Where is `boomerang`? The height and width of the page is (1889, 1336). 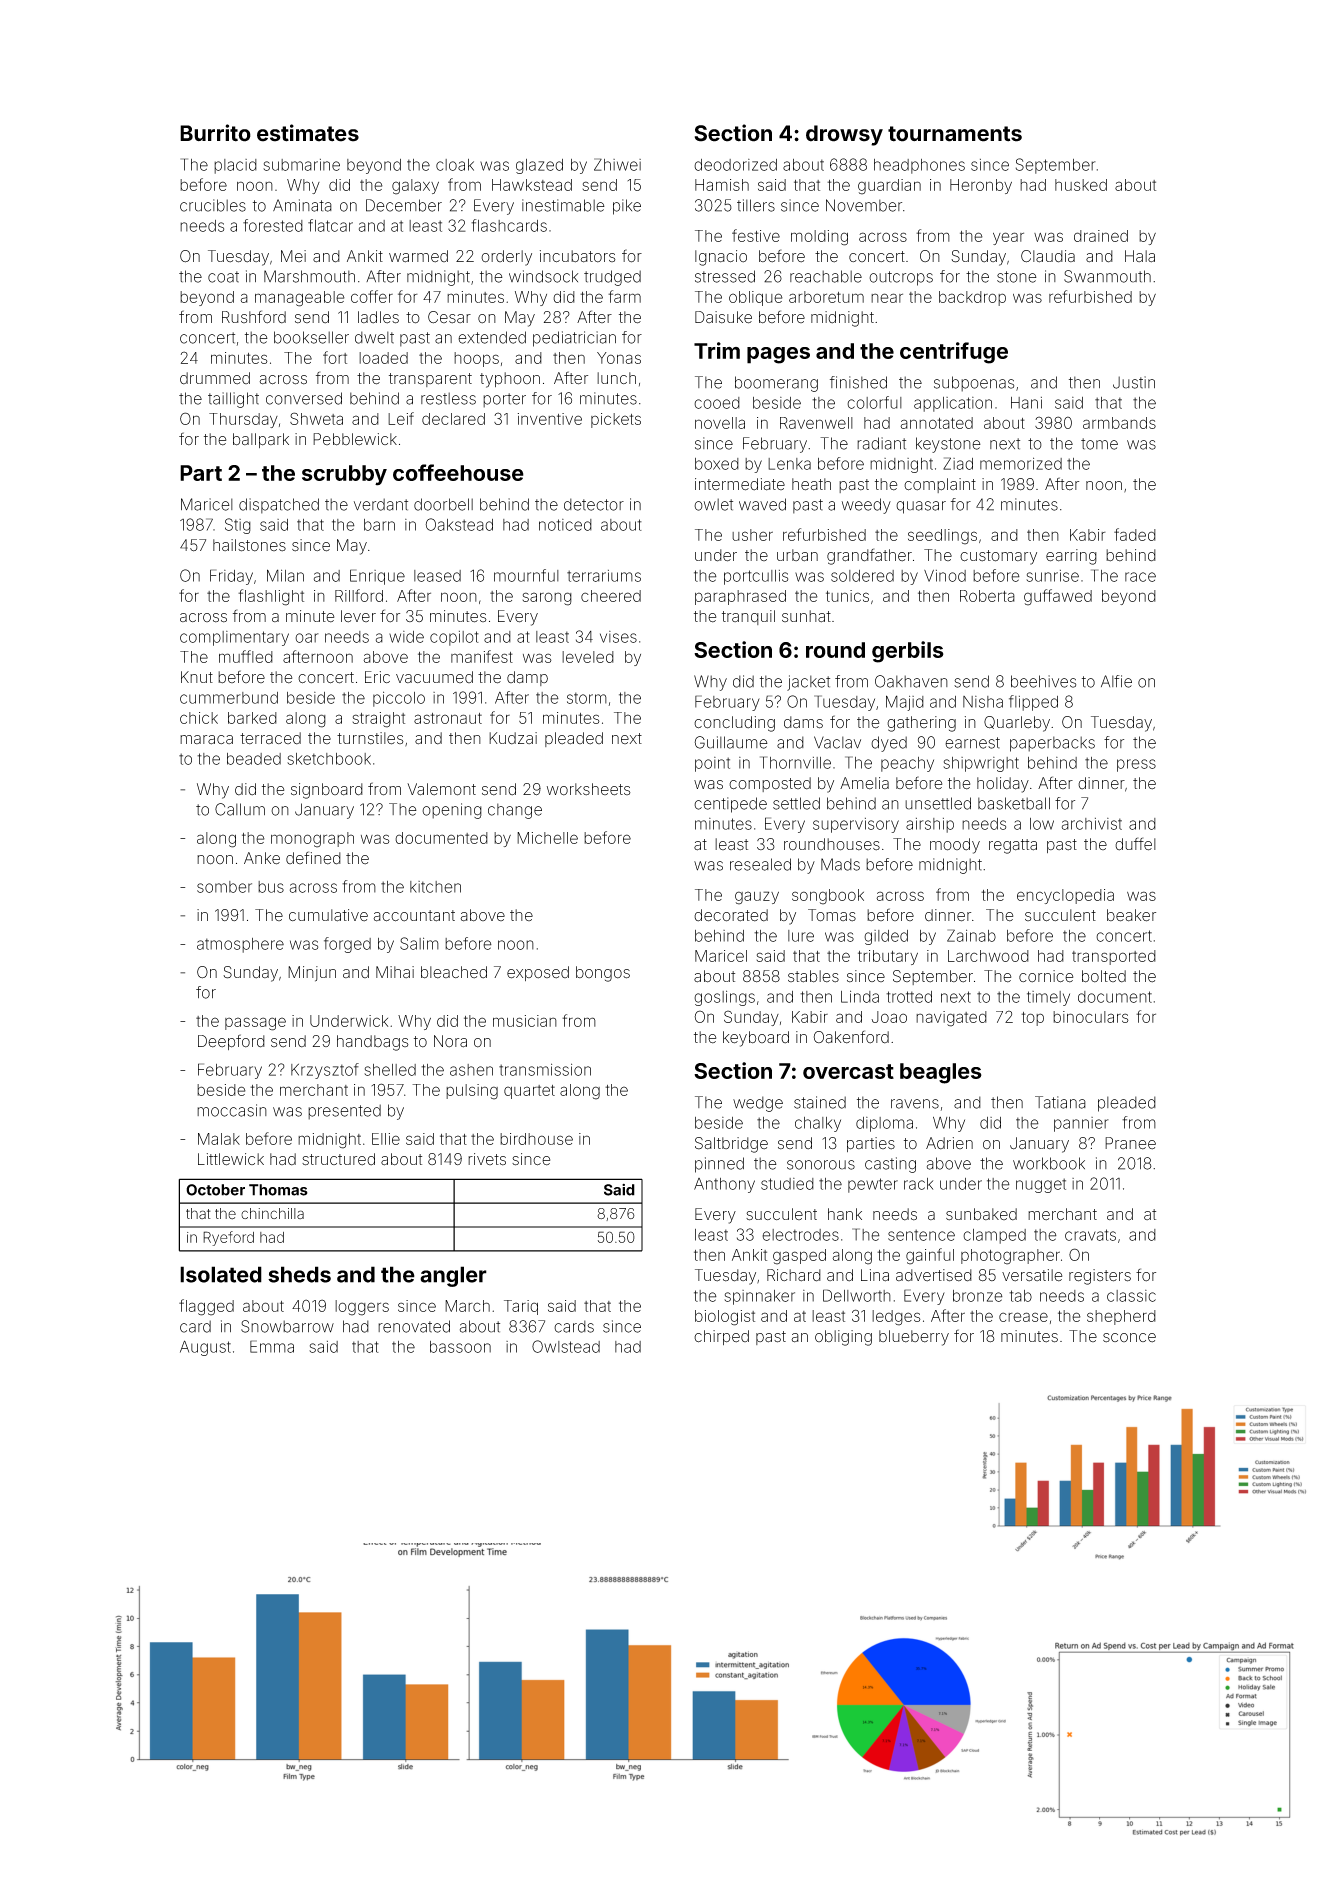
boomerang is located at coordinates (776, 384).
